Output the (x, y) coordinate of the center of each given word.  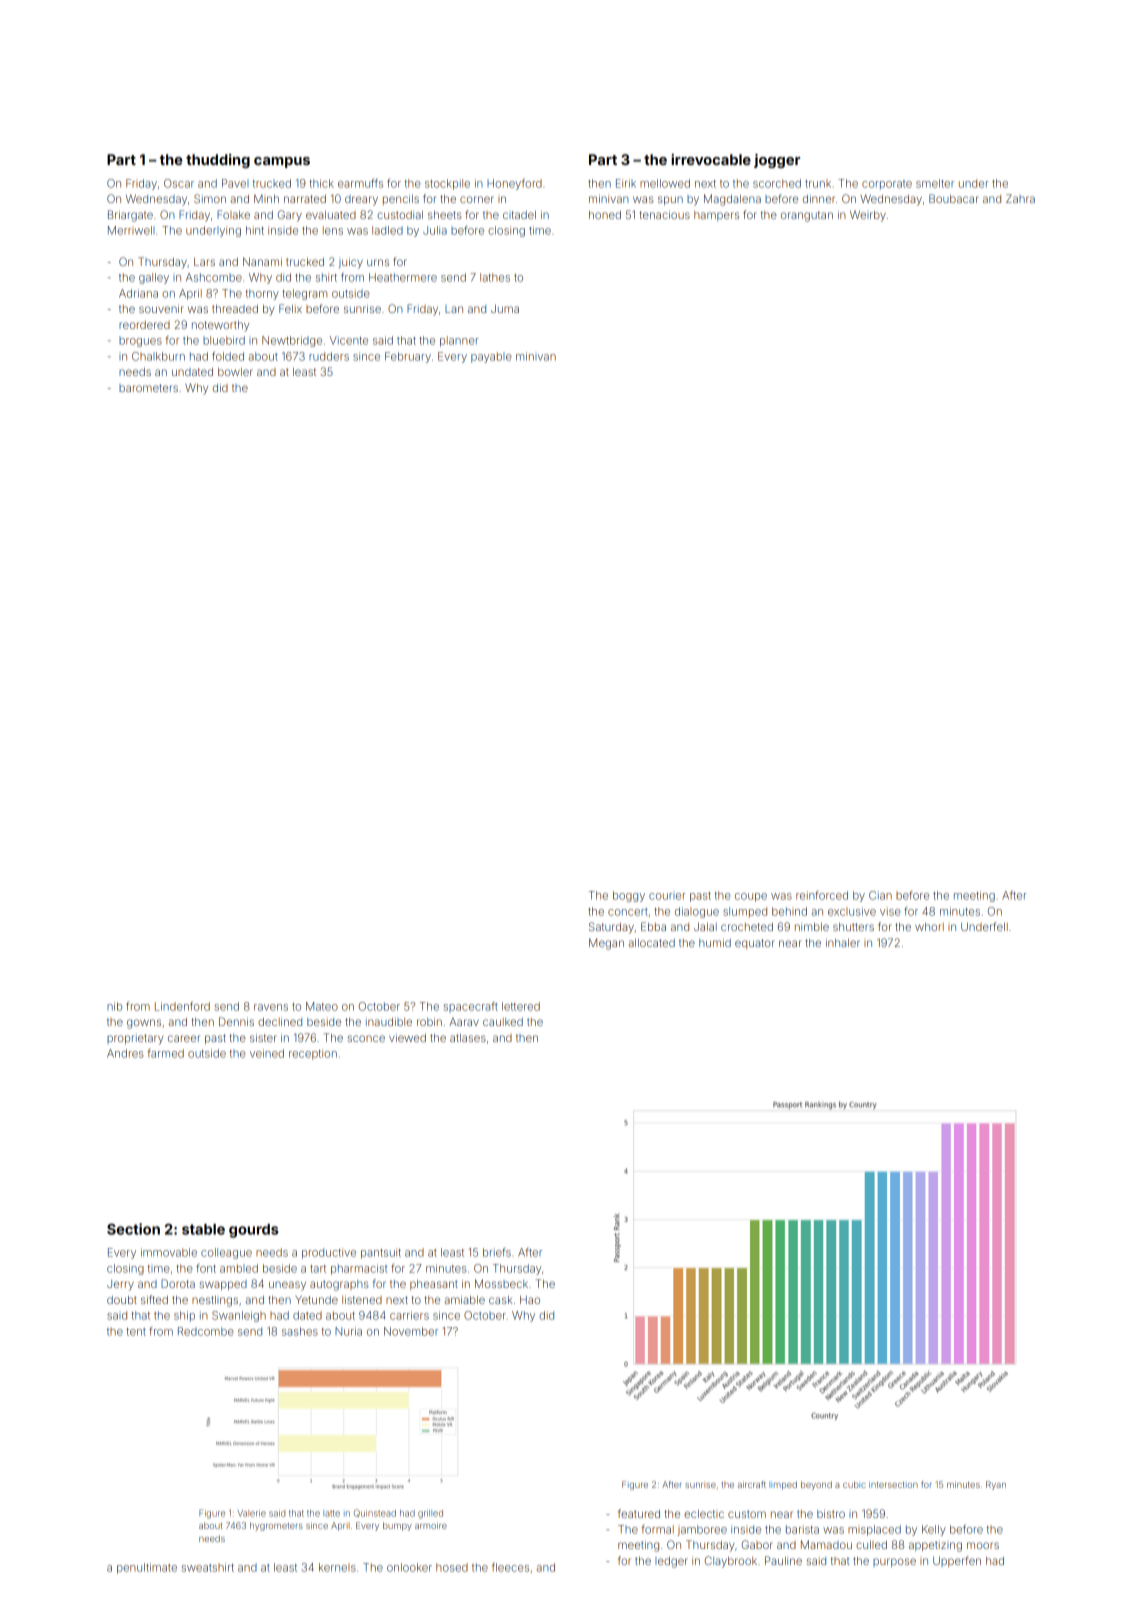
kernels (337, 1567)
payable (491, 357)
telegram (304, 294)
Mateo (322, 1006)
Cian (880, 895)
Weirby (868, 216)
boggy (629, 896)
